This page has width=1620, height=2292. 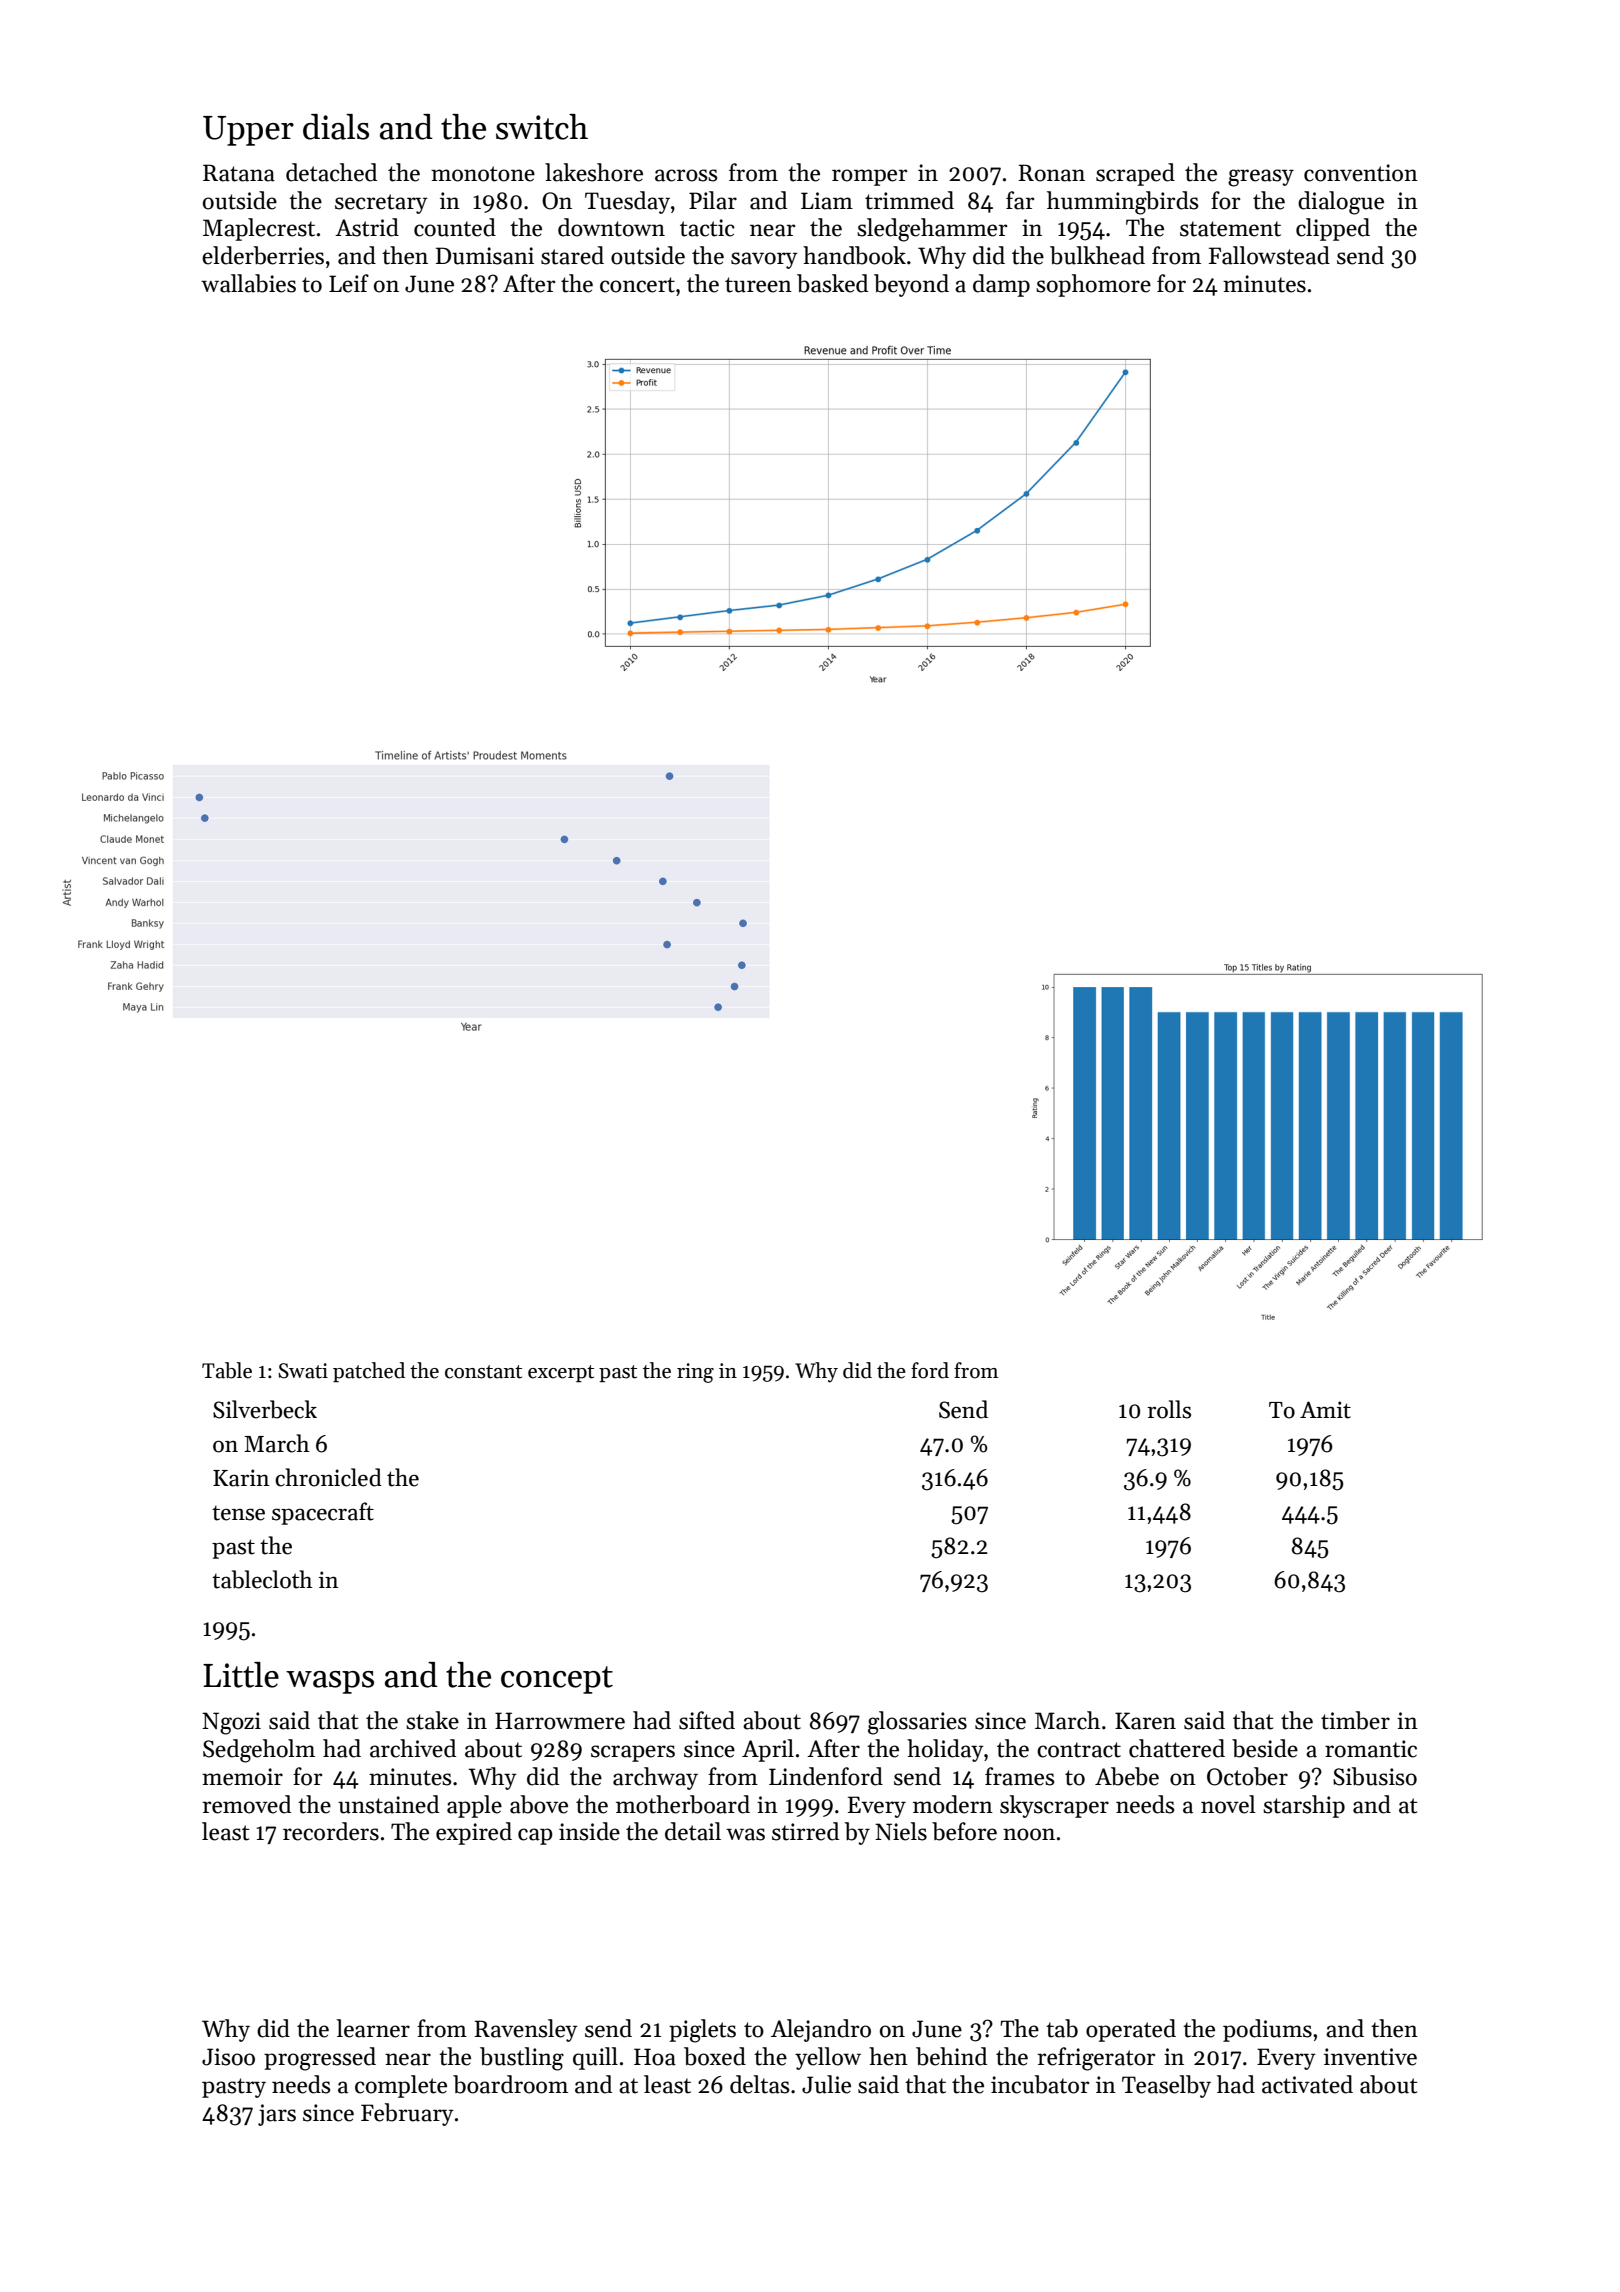 What do you see at coordinates (1269, 255) in the page?
I see `Fallowstead` at bounding box center [1269, 255].
